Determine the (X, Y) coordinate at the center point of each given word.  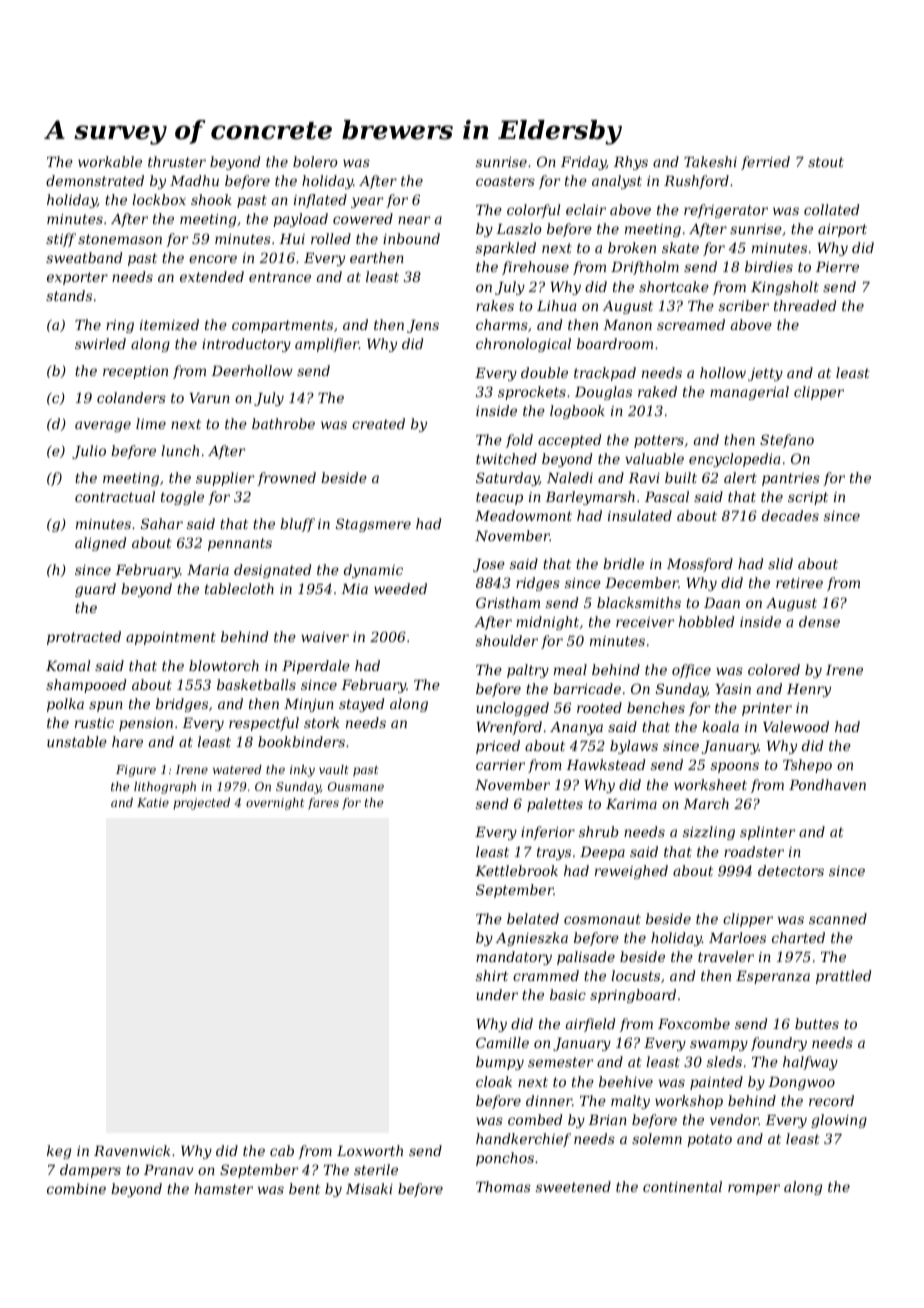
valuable (654, 458)
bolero (315, 161)
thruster (177, 161)
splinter (767, 833)
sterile (376, 1169)
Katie (153, 802)
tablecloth (239, 588)
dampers (90, 1171)
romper (754, 1189)
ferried (765, 163)
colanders (131, 397)
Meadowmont (523, 515)
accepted (569, 441)
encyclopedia (734, 460)
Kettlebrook (516, 870)
